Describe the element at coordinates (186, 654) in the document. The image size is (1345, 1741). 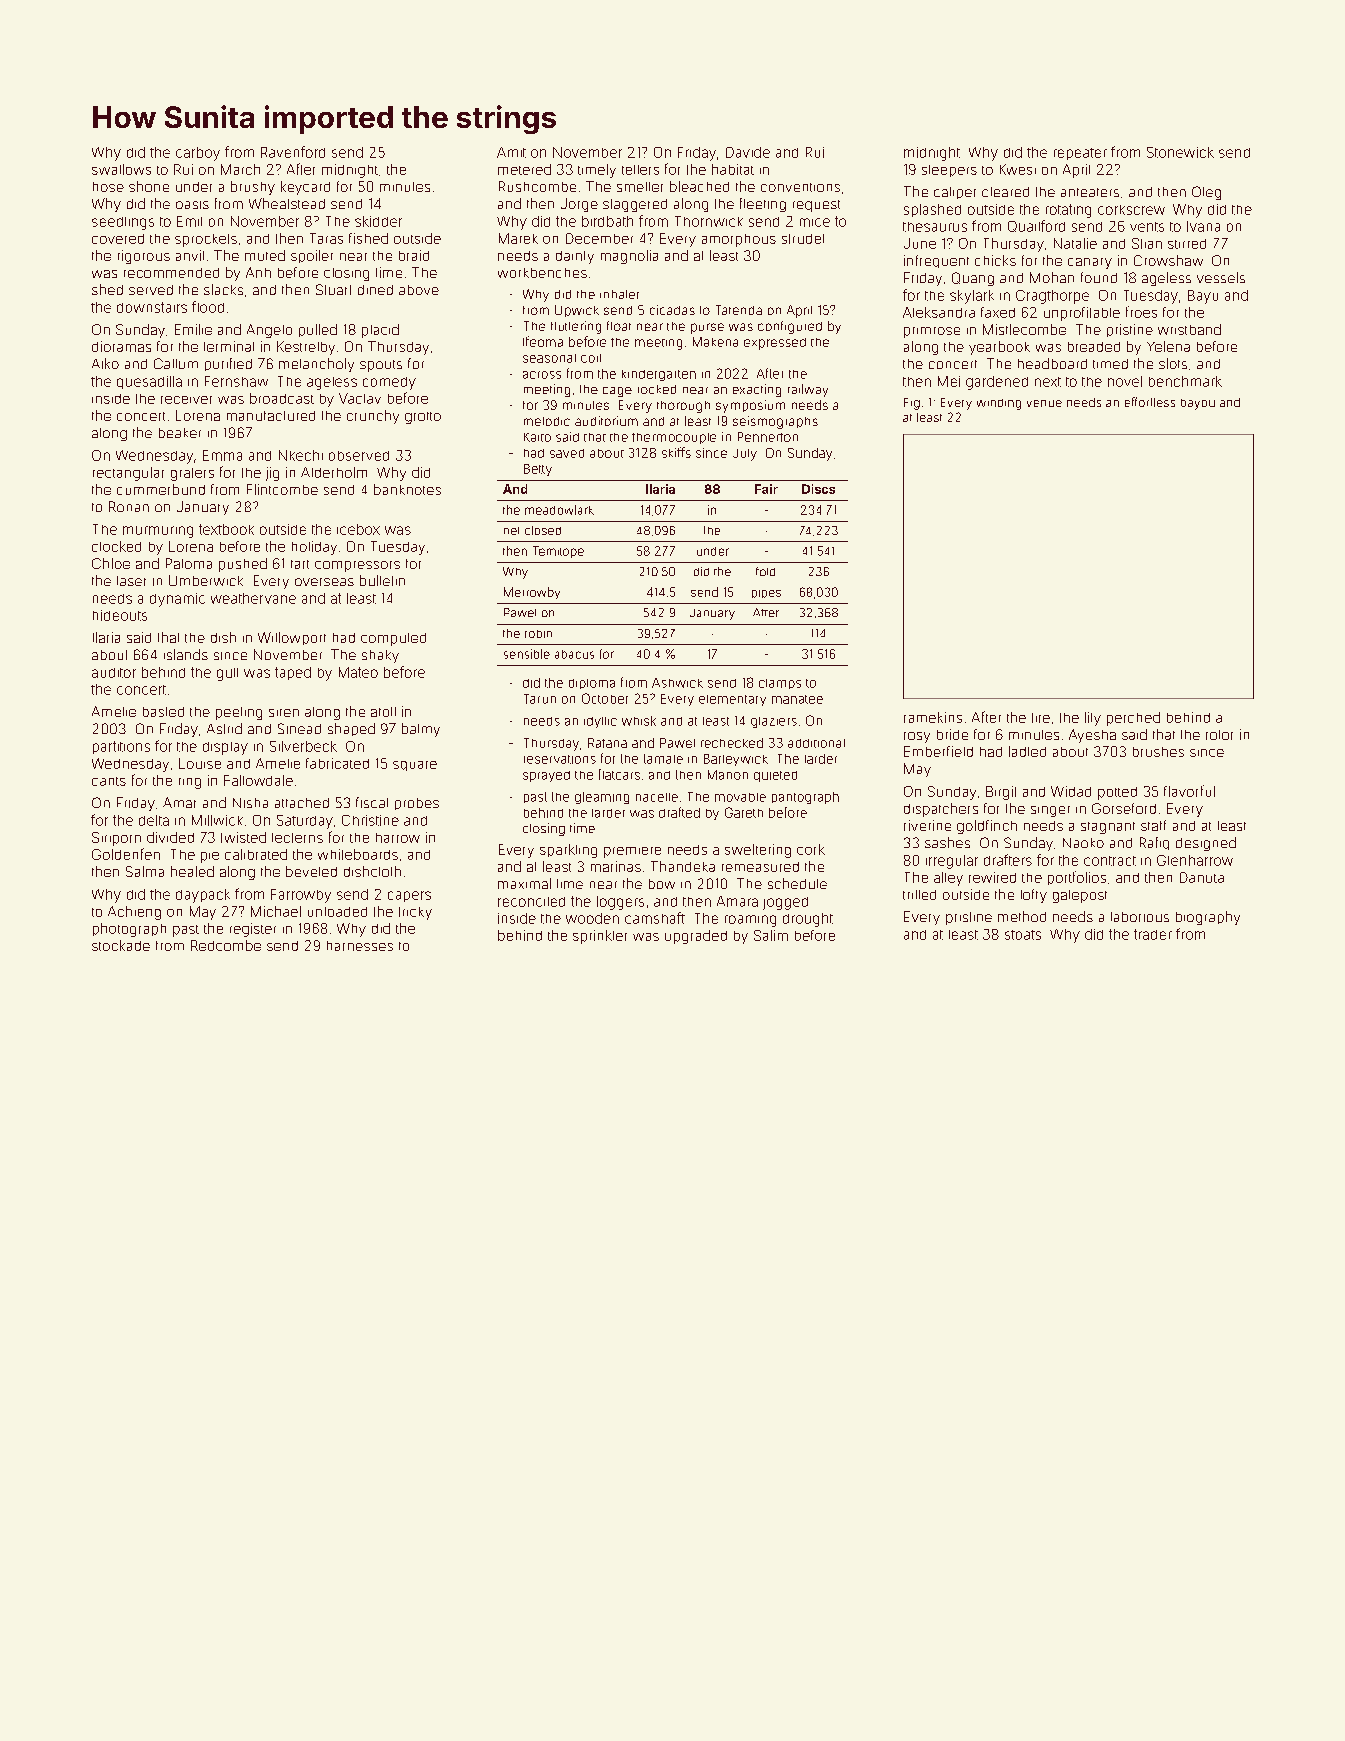
I see `islands` at that location.
